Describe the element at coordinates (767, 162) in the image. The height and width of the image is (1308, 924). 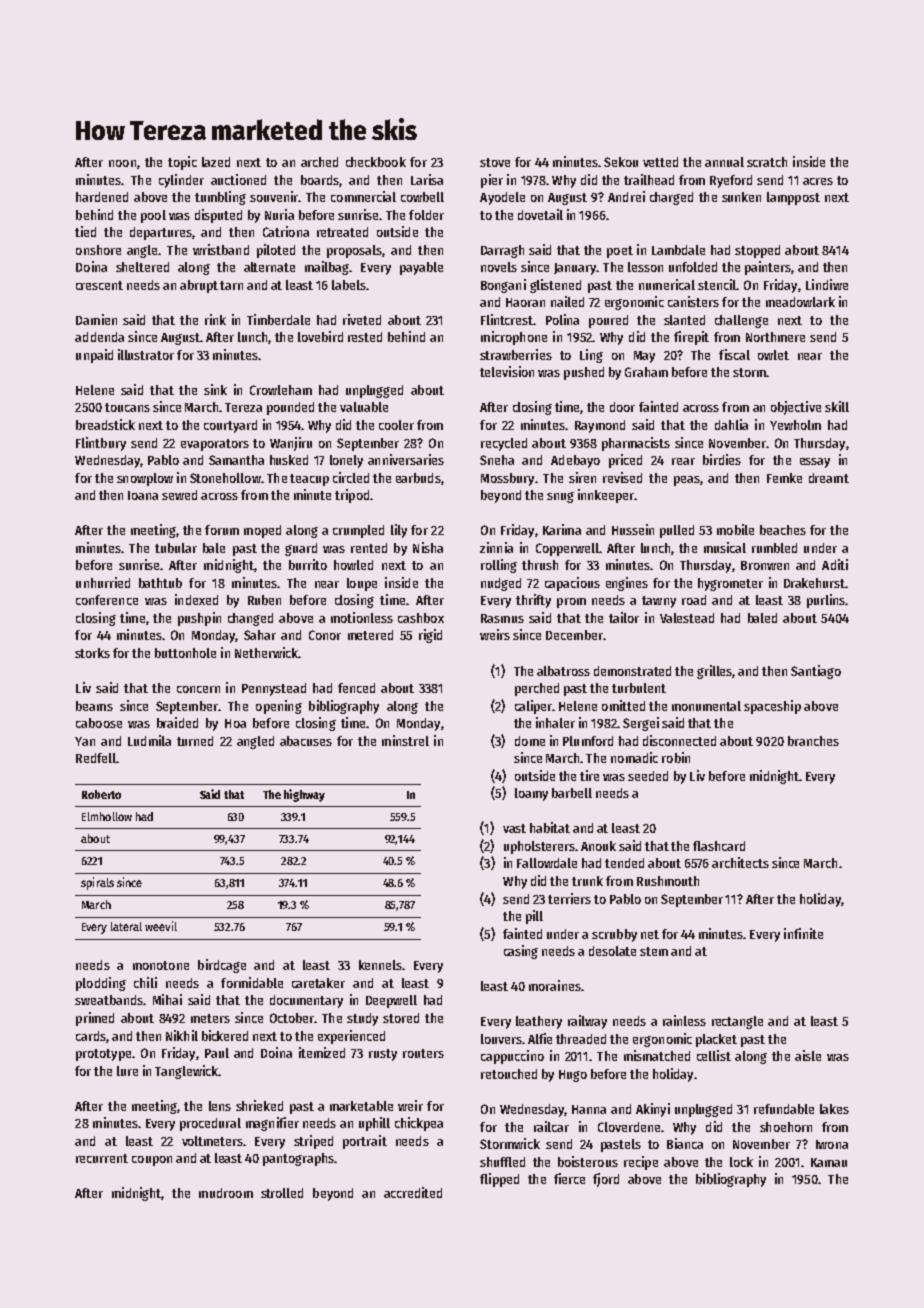
I see `scratch` at that location.
